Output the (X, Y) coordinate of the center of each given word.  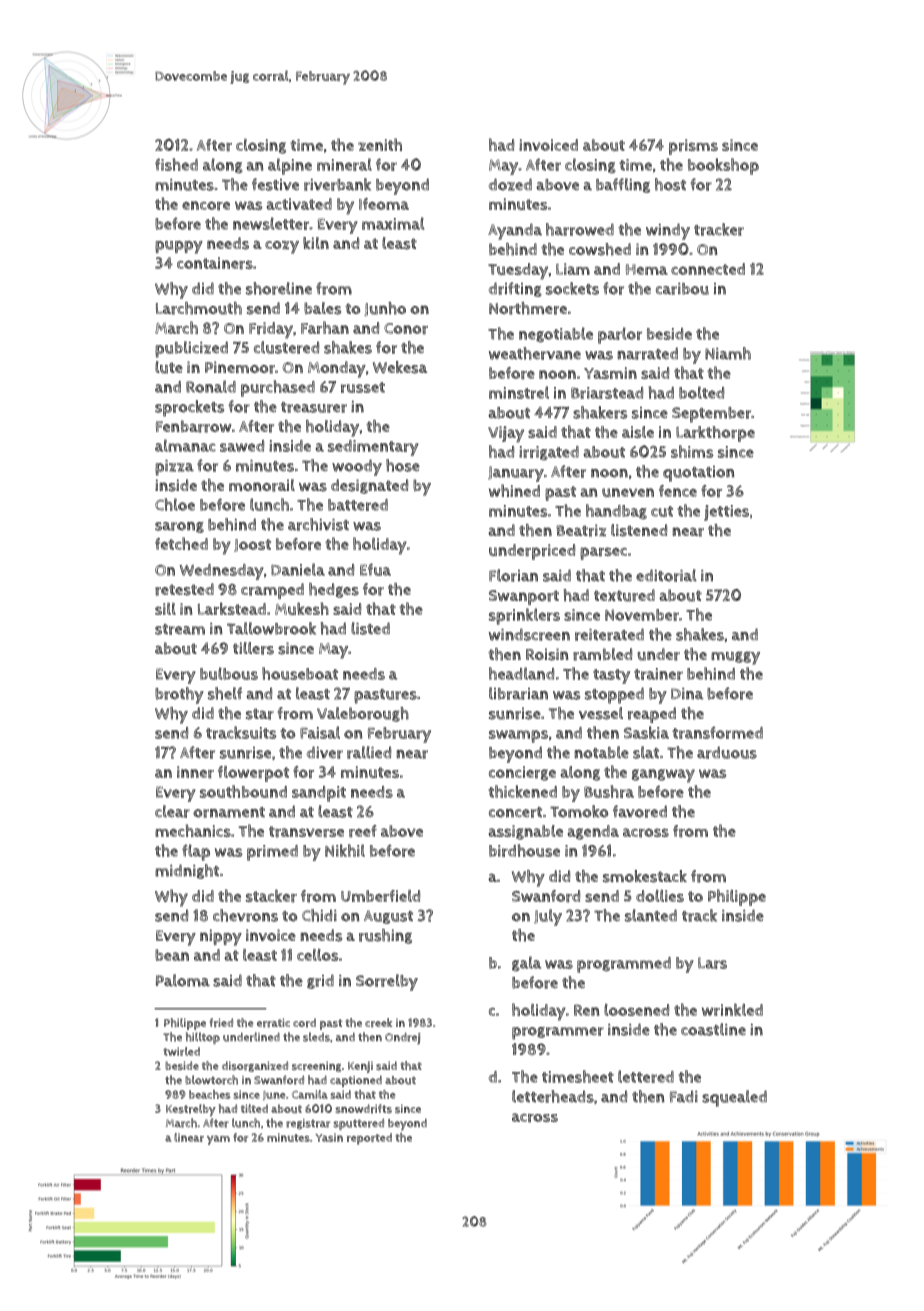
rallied (369, 752)
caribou (682, 289)
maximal (393, 223)
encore (206, 206)
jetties (726, 513)
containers (215, 263)
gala (526, 963)
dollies (660, 895)
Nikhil (345, 850)
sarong (179, 527)
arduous (727, 752)
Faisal (320, 732)
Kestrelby (191, 1110)
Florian (513, 575)
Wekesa (400, 367)
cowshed (600, 249)
